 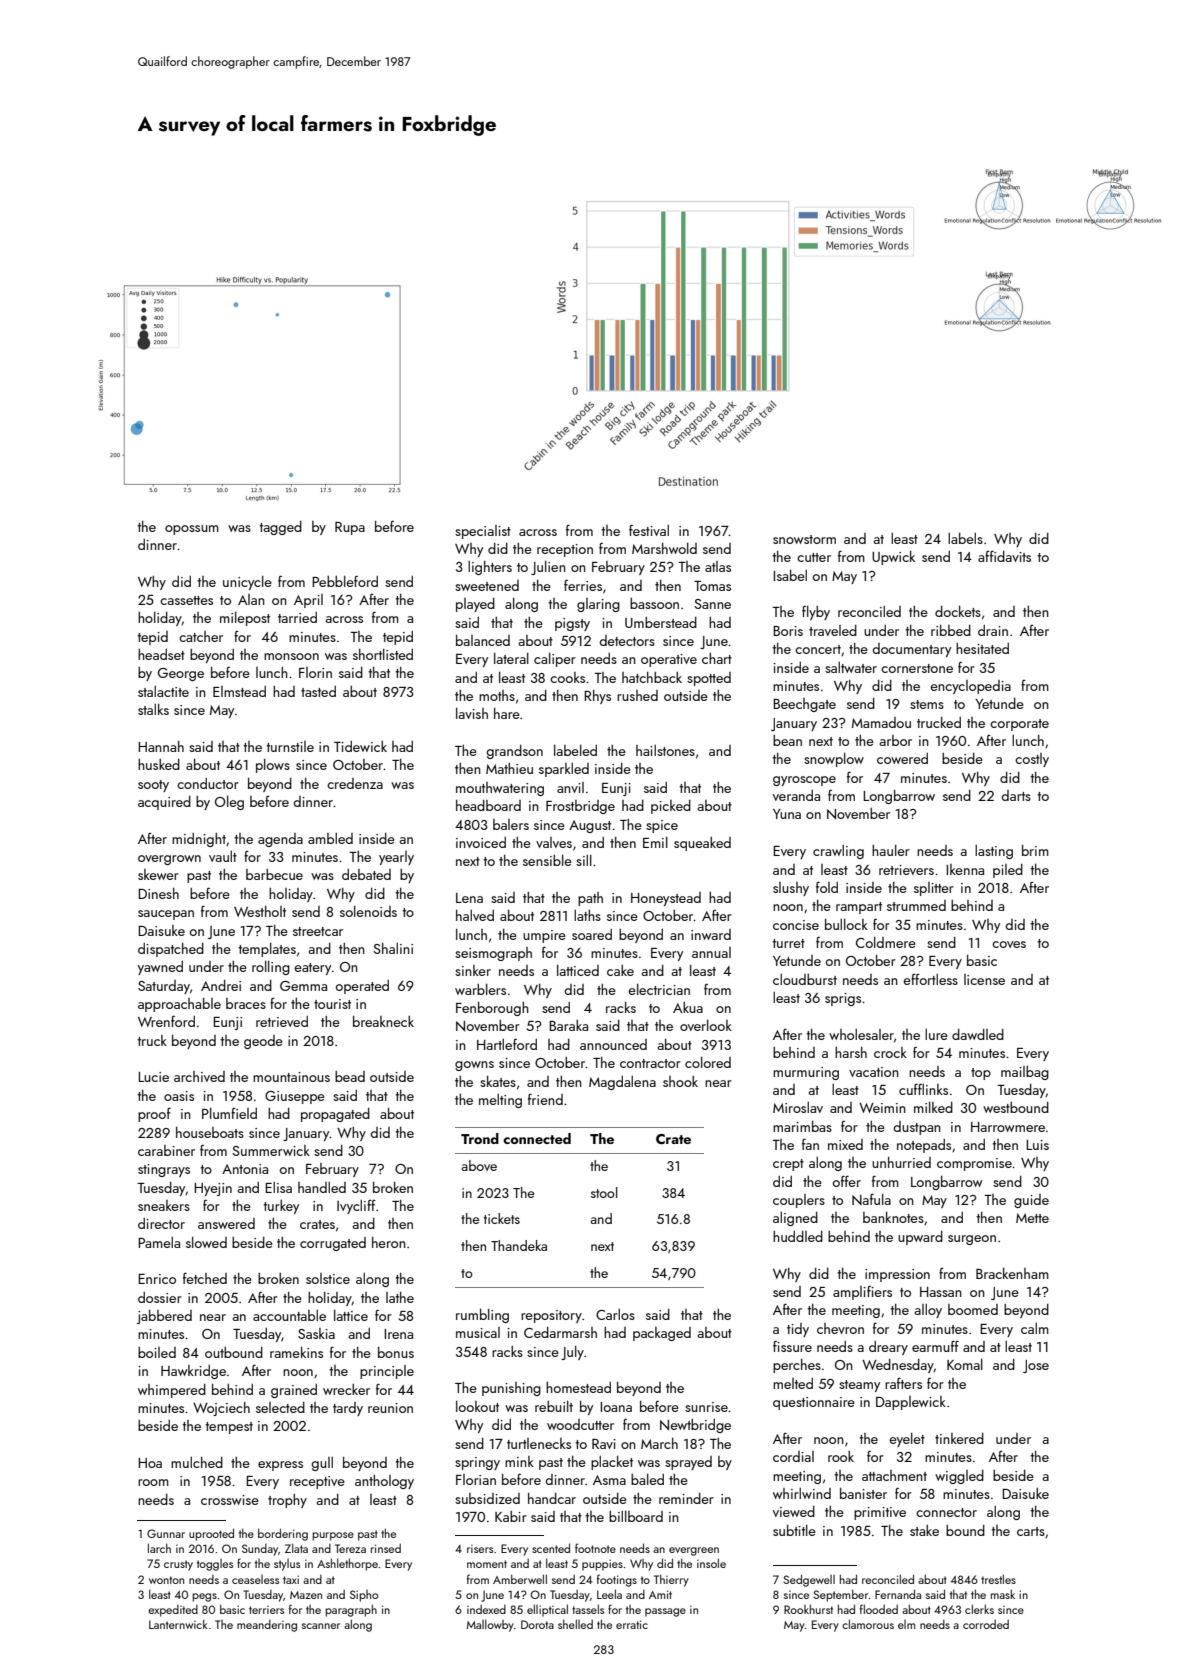 I want to click on brim, so click(x=1035, y=850).
